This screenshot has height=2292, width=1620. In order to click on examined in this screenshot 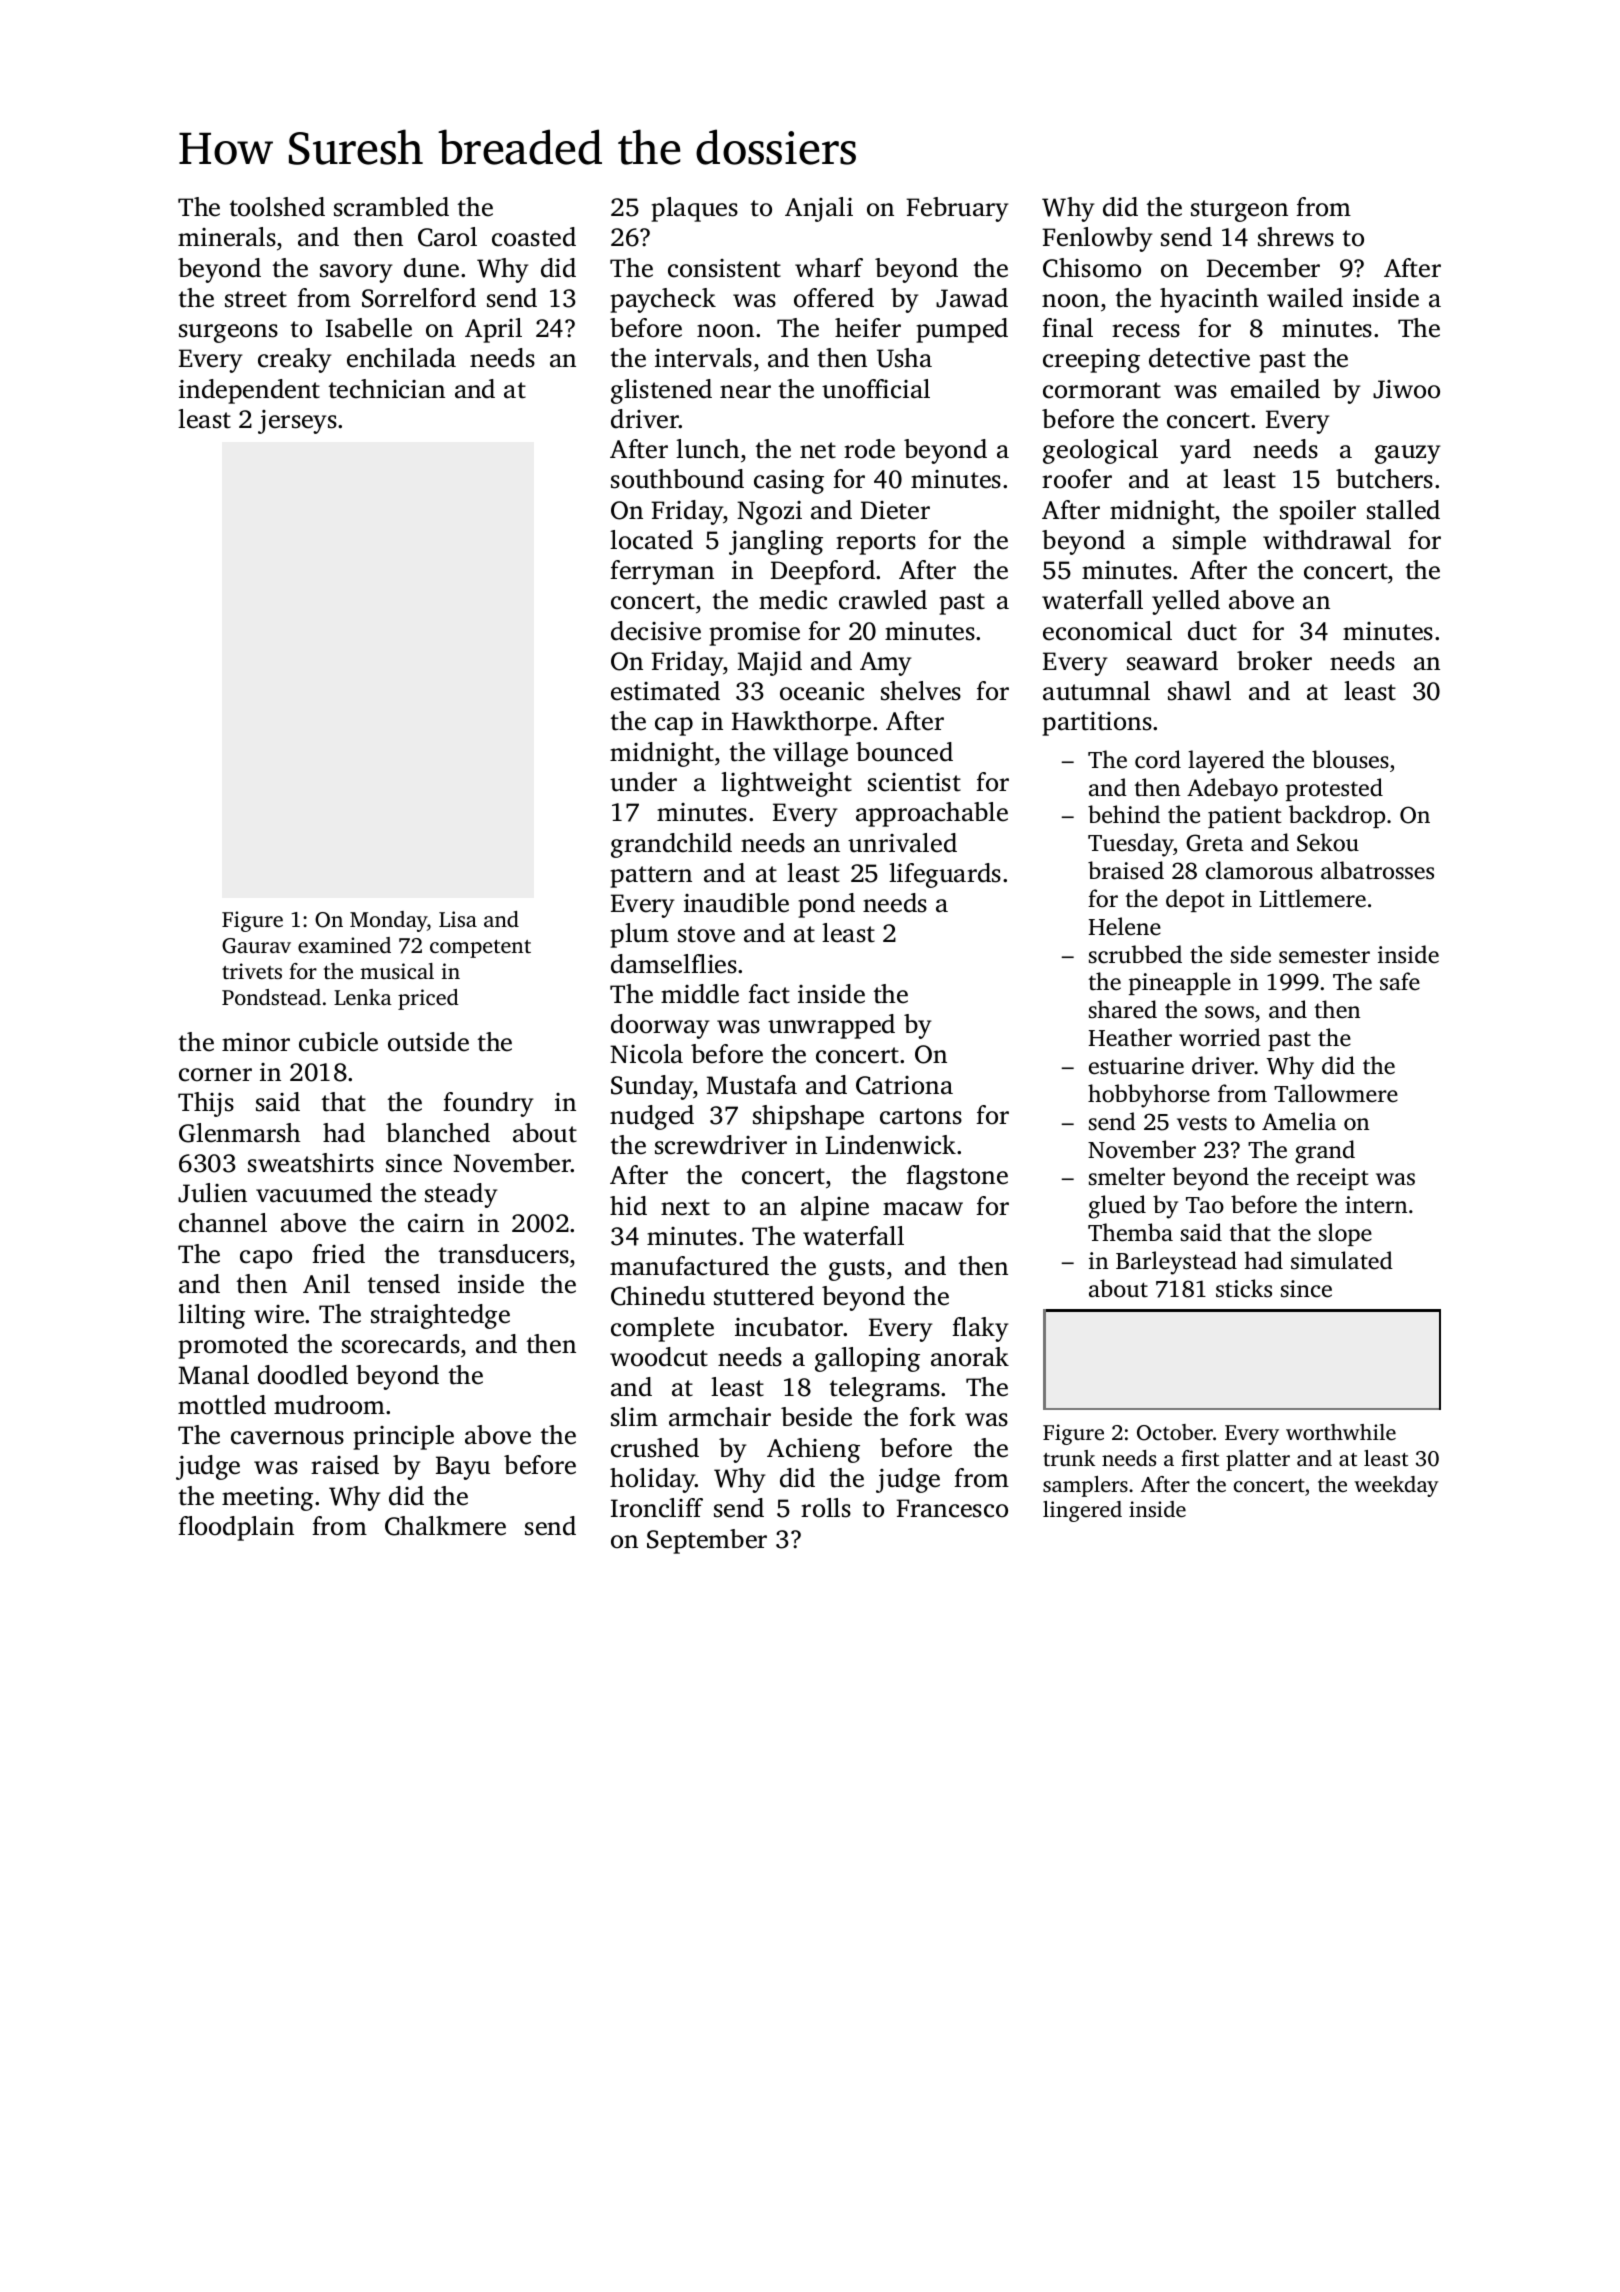, I will do `click(344, 945)`.
